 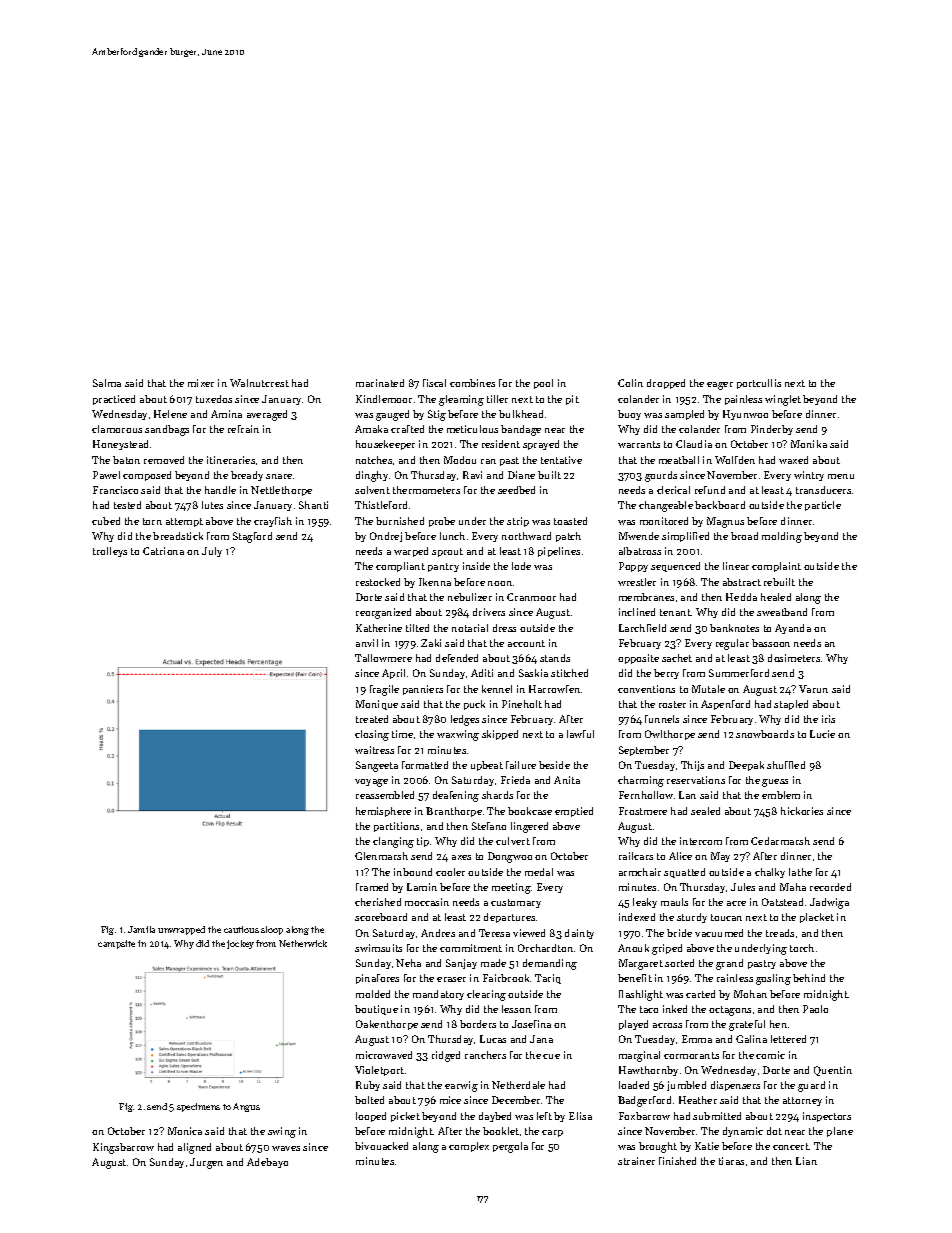 What do you see at coordinates (550, 964) in the document?
I see `demanding` at bounding box center [550, 964].
